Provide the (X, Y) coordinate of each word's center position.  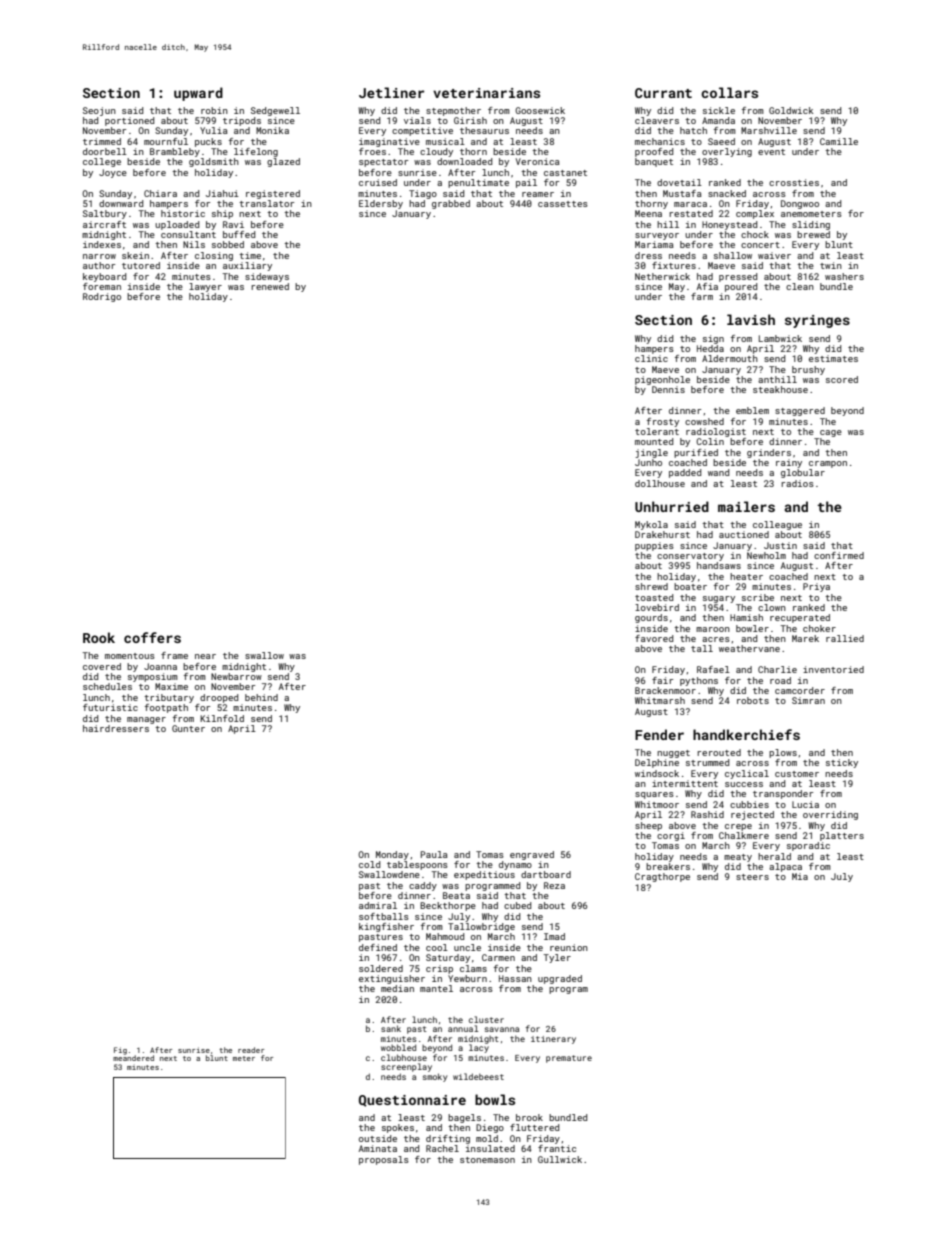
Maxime (171, 686)
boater (690, 586)
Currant (663, 93)
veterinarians (486, 93)
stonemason (487, 1160)
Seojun (99, 111)
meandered (133, 1058)
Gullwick (560, 1159)
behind (261, 697)
